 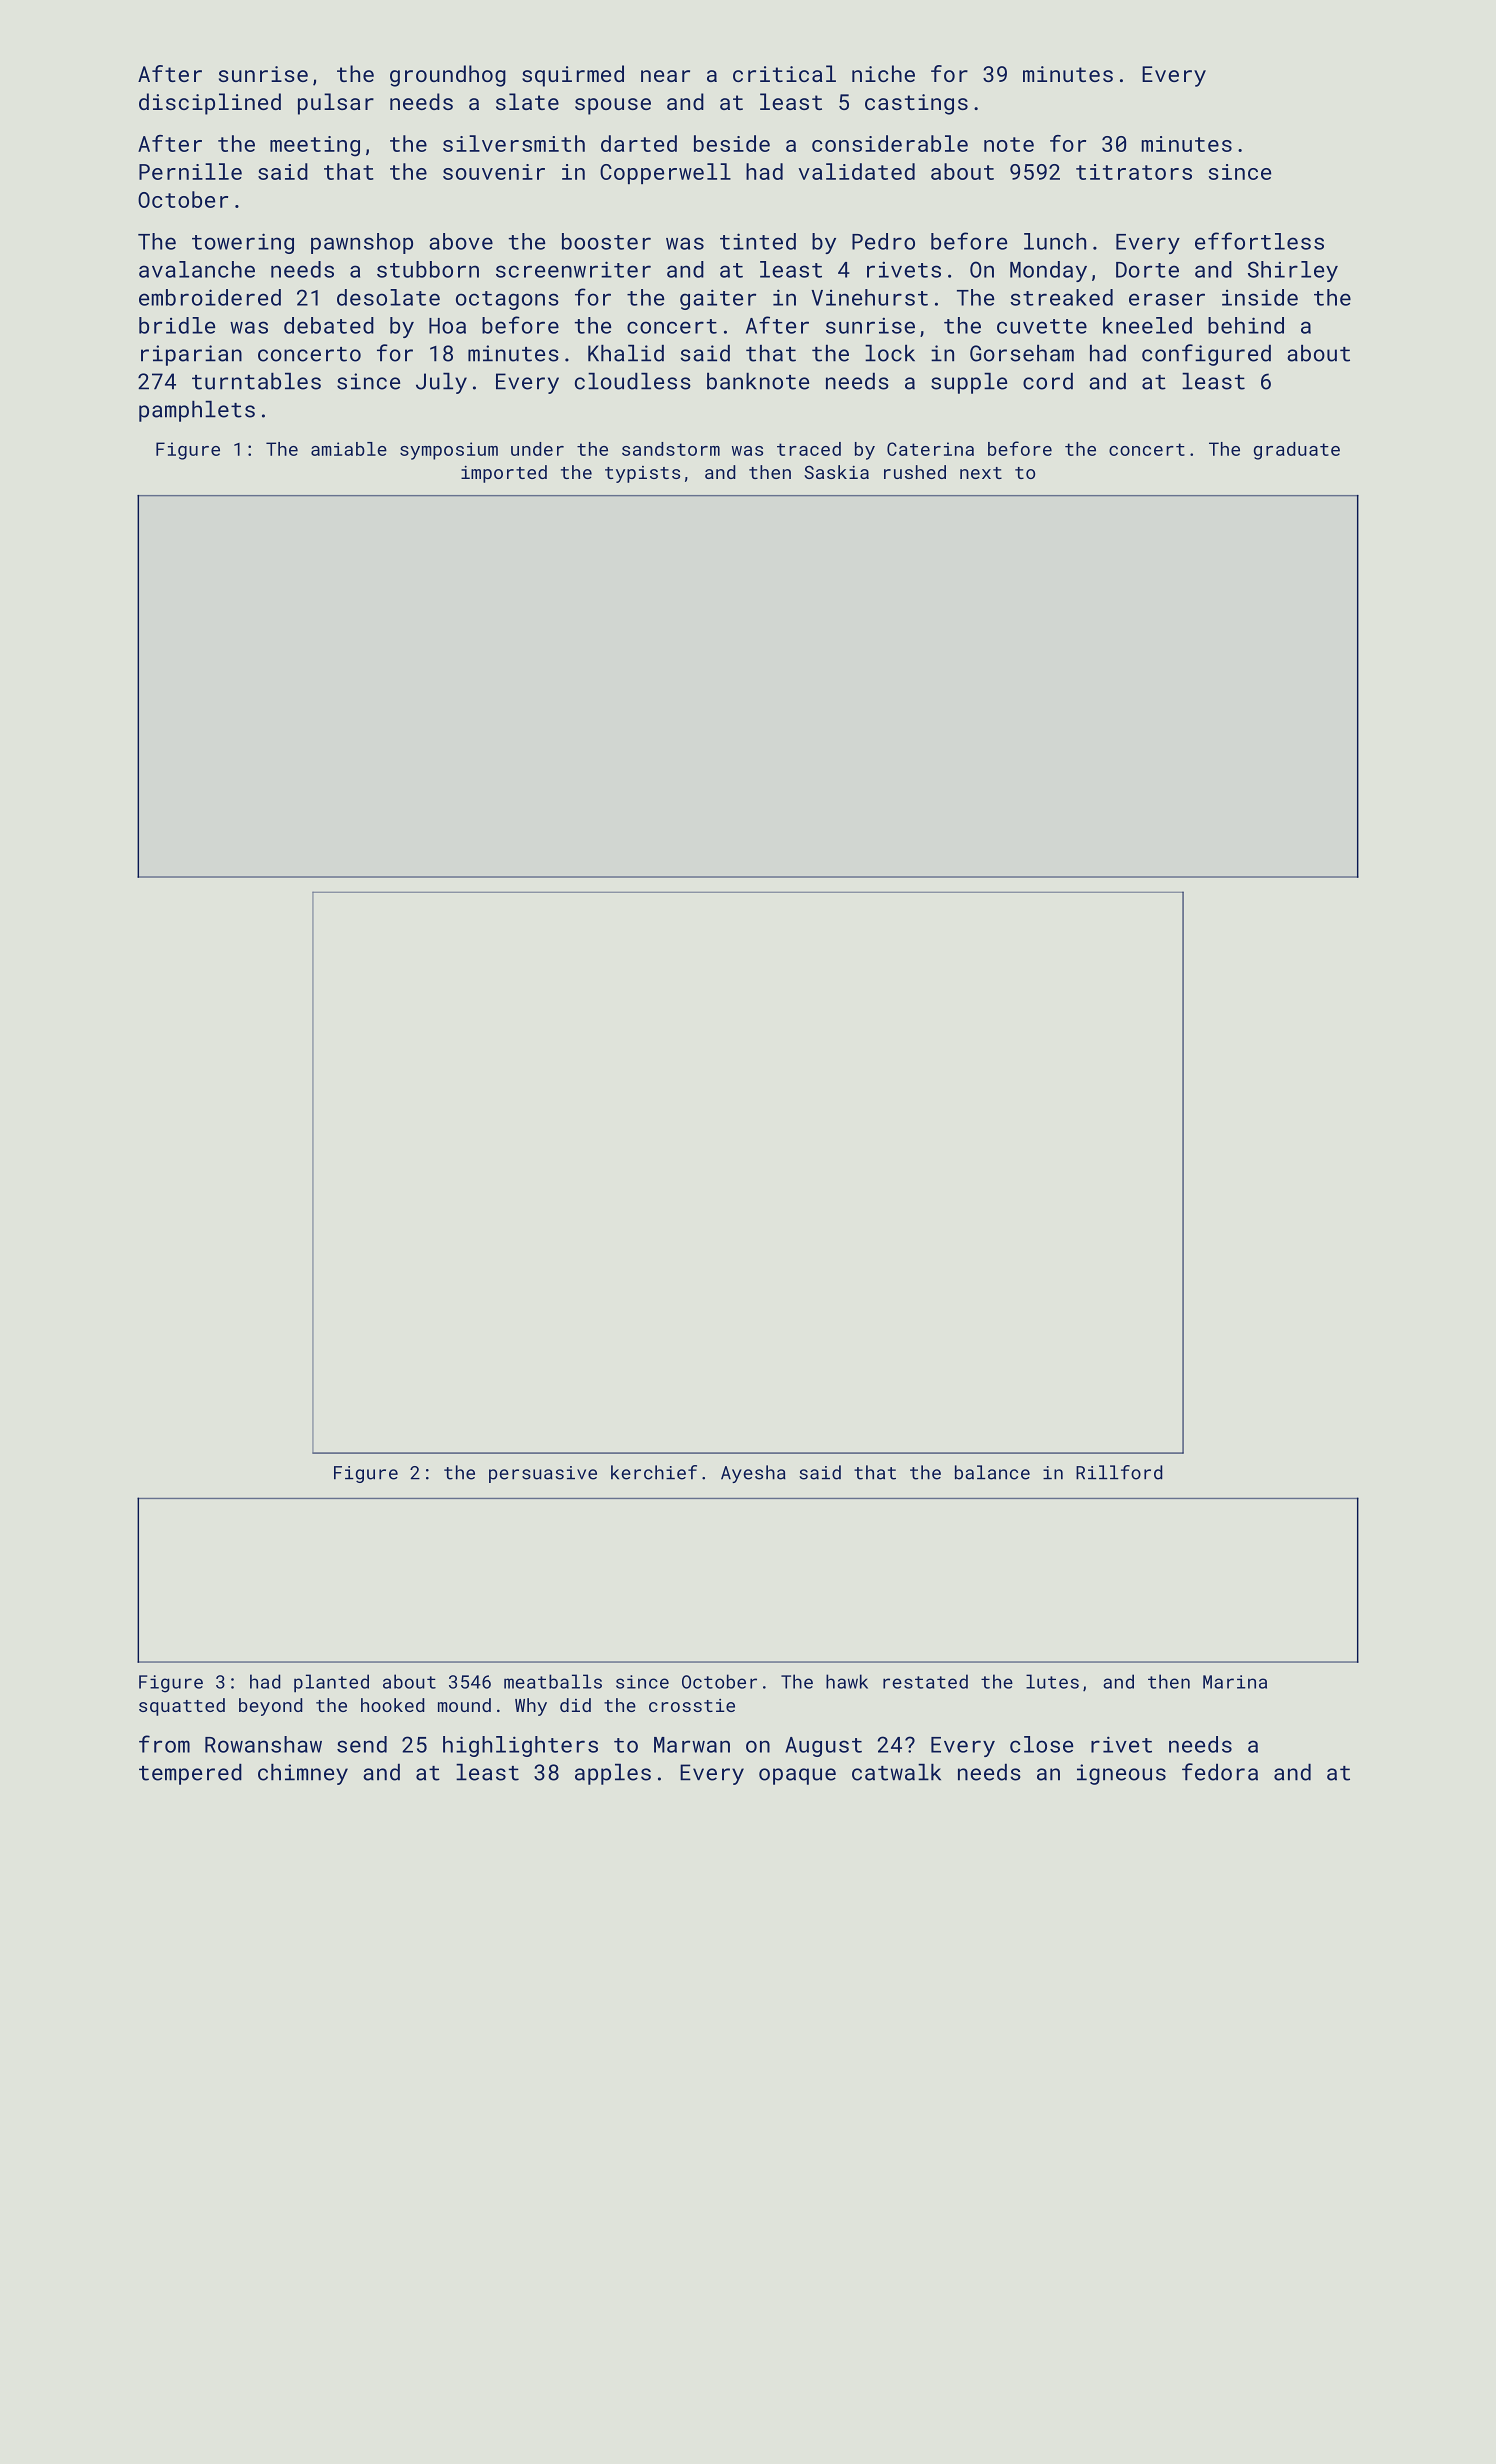 What do you see at coordinates (1293, 271) in the page?
I see `Shirley` at bounding box center [1293, 271].
